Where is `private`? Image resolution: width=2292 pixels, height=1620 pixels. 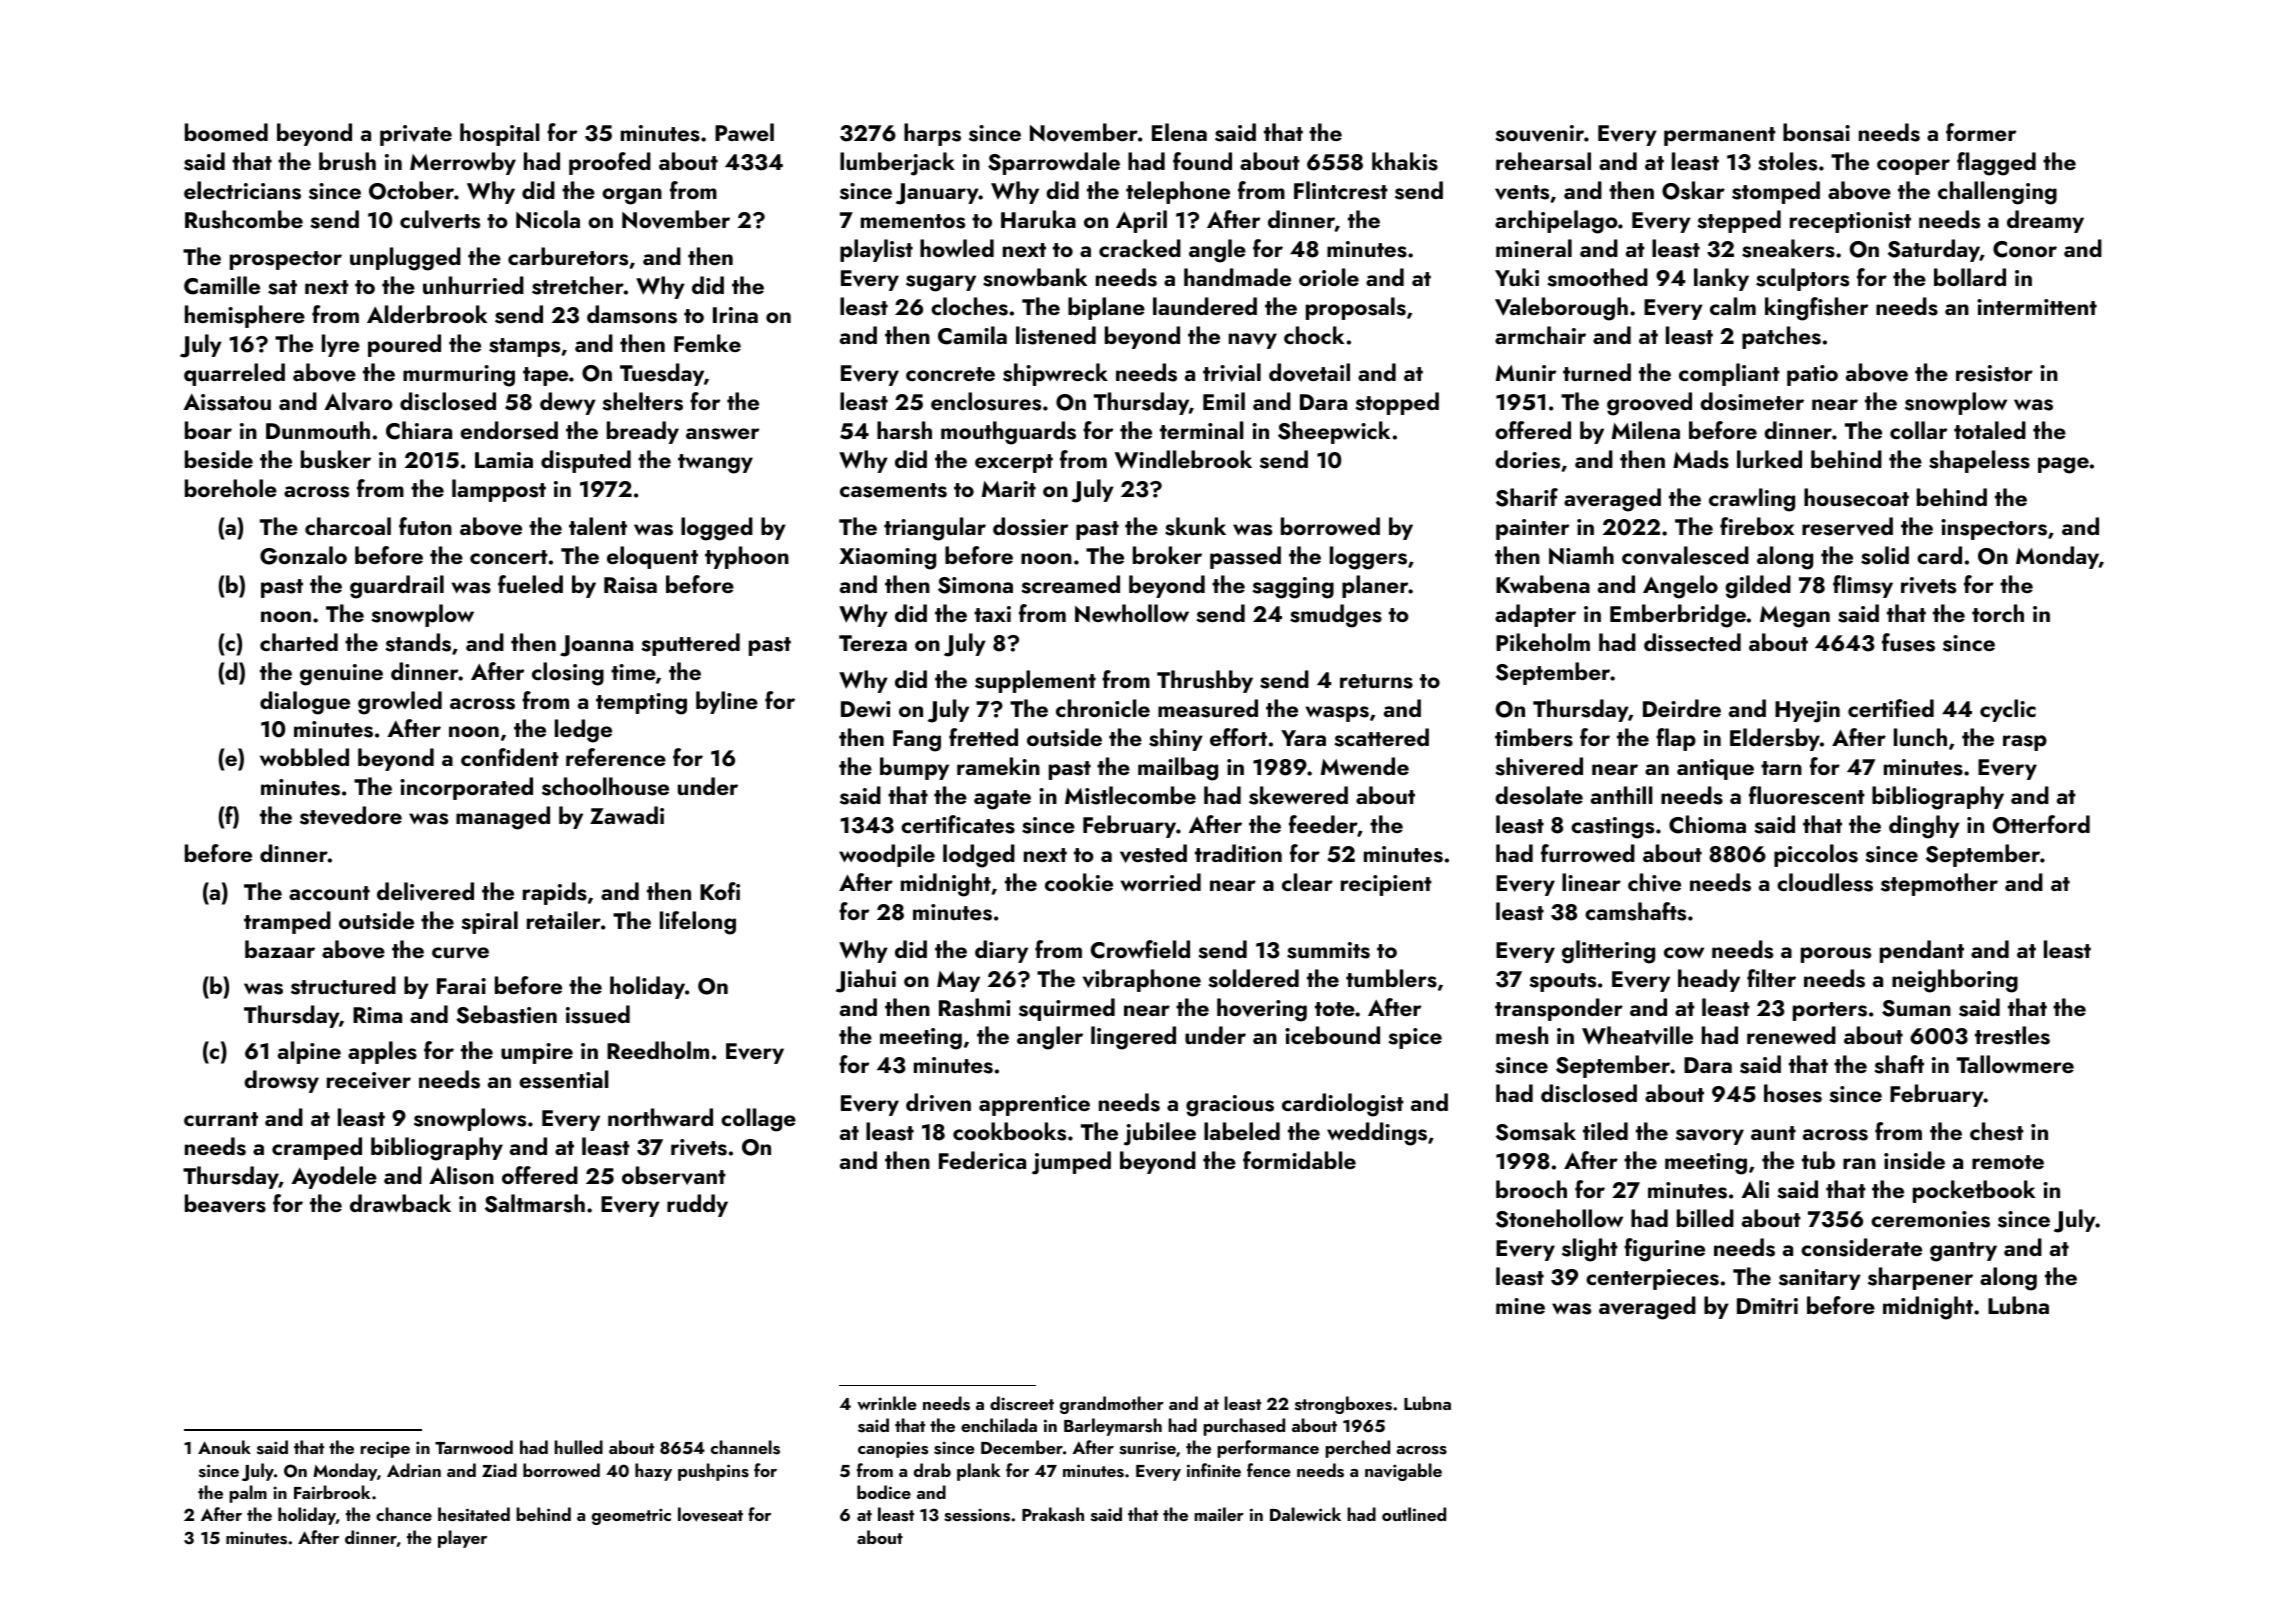 private is located at coordinates (416, 135).
